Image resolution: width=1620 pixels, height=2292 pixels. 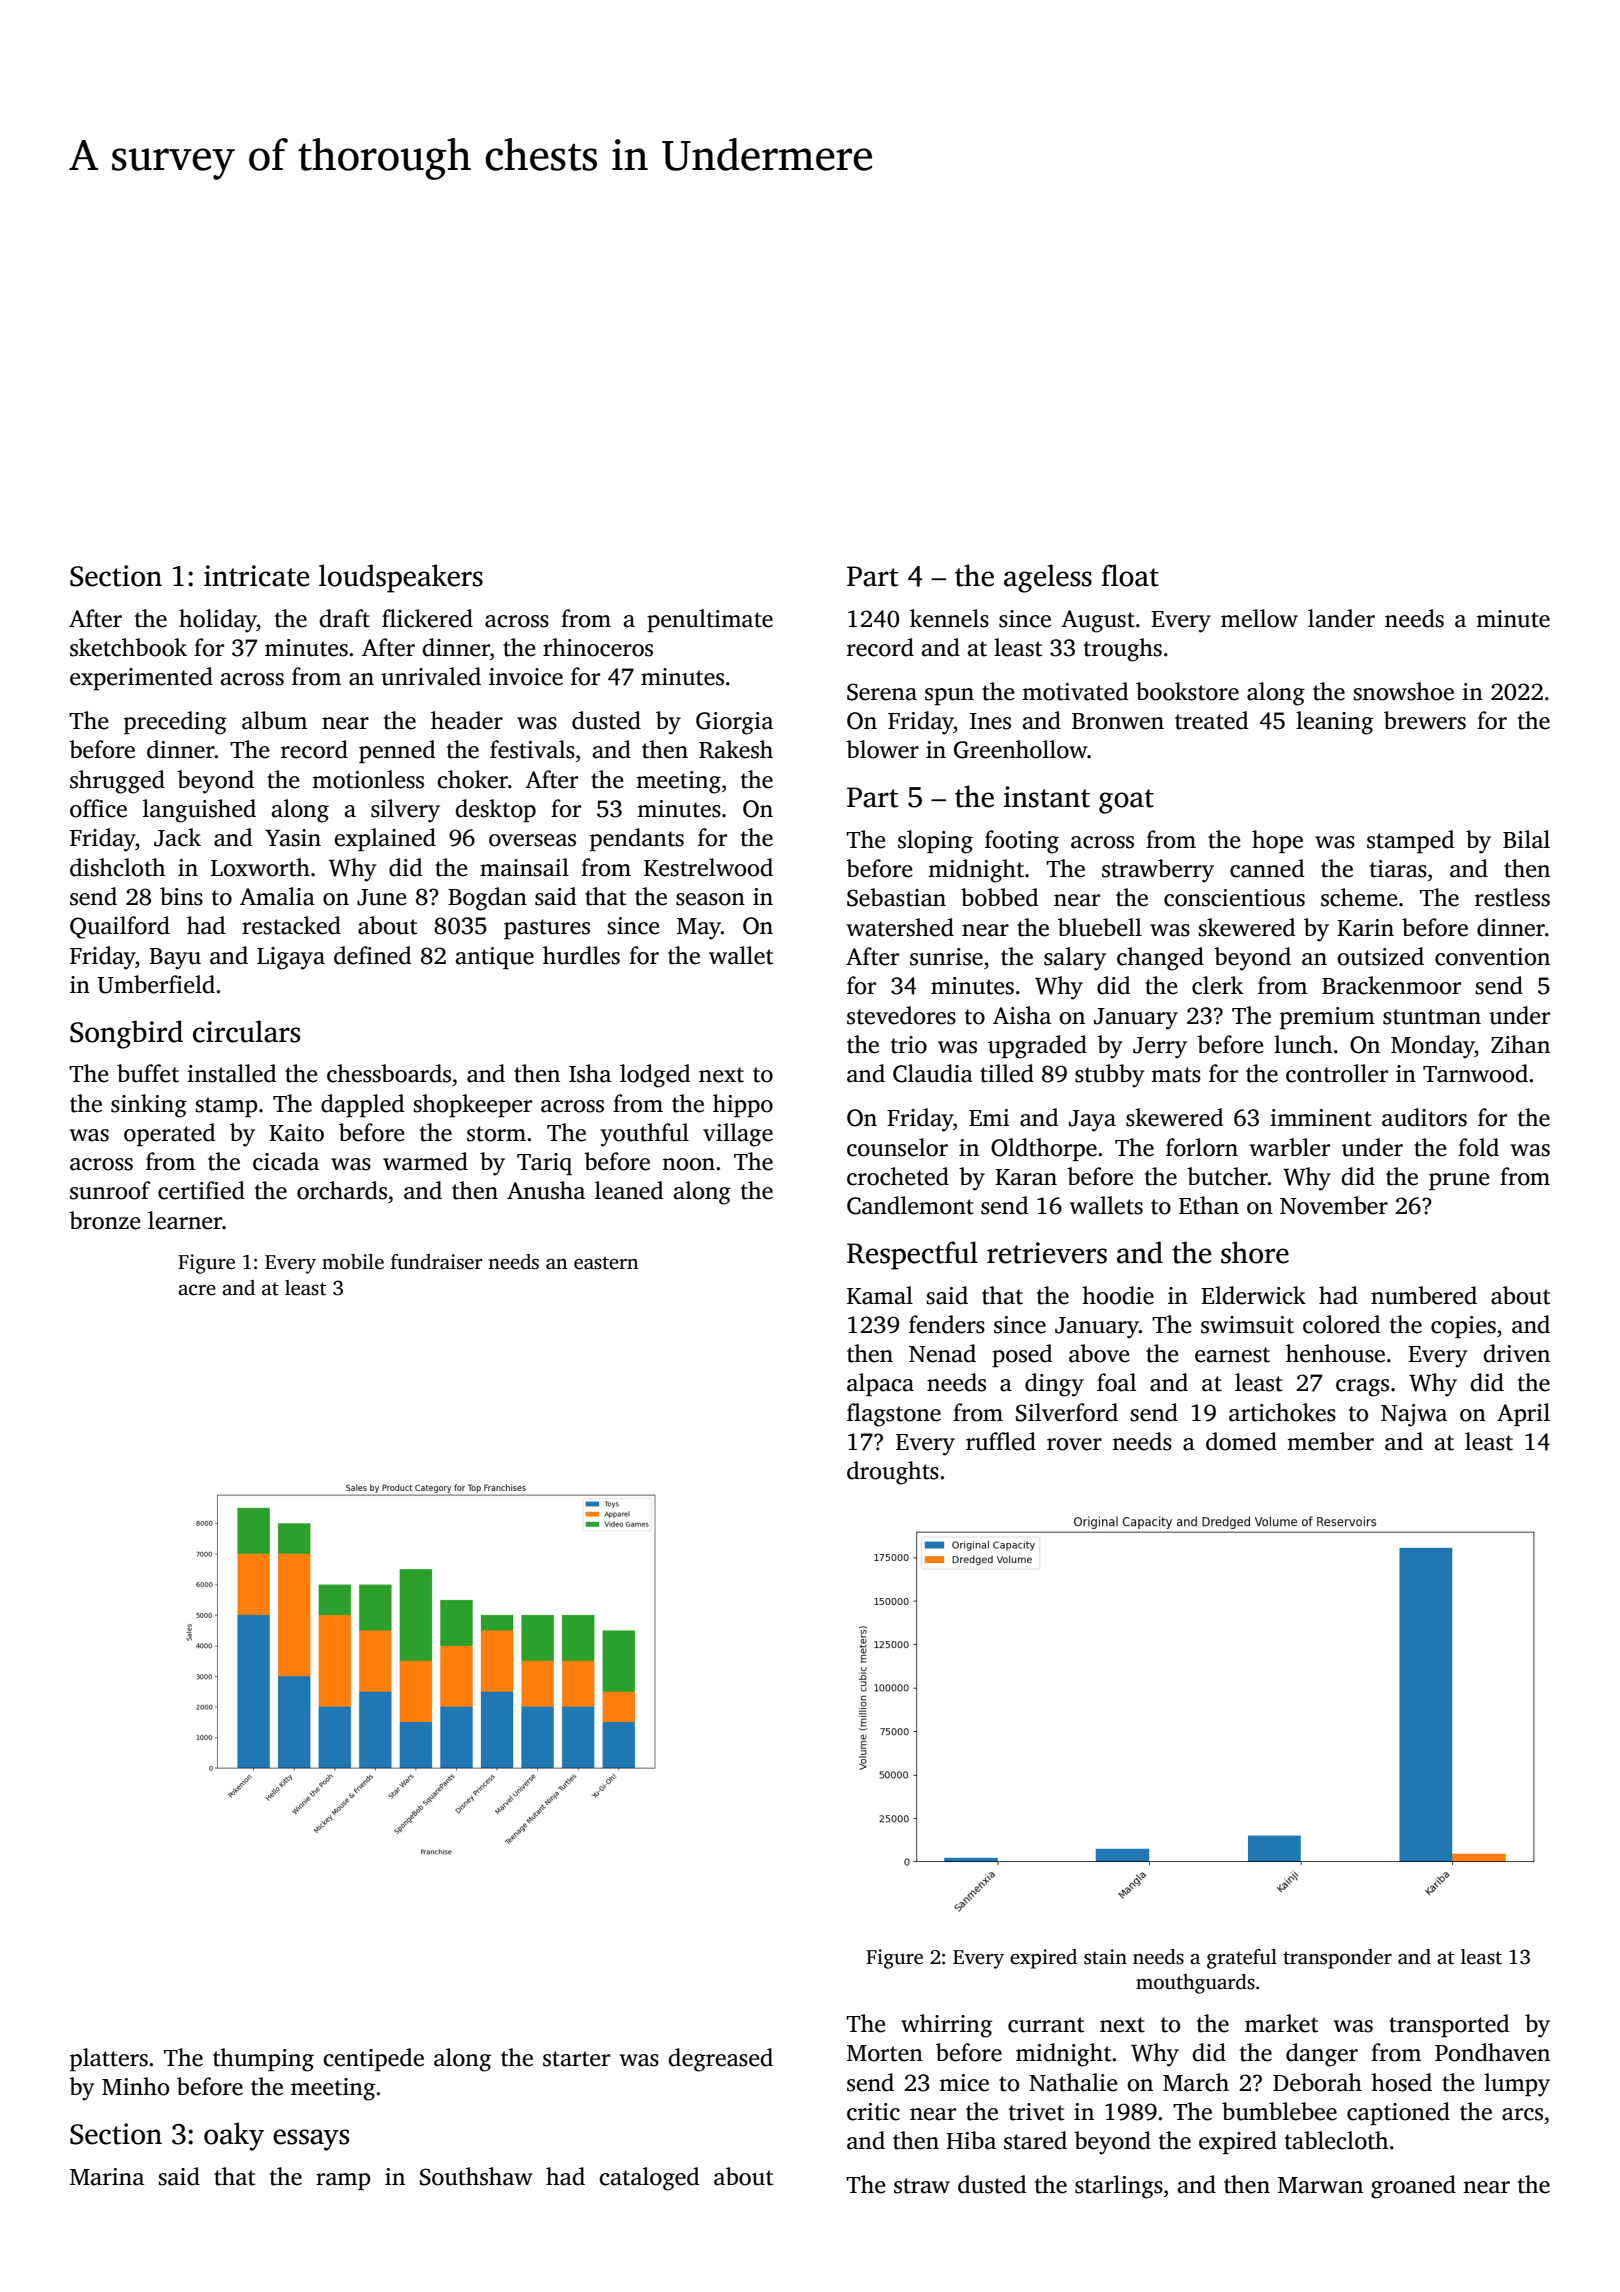 What do you see at coordinates (880, 1384) in the screenshot?
I see `alpaca` at bounding box center [880, 1384].
